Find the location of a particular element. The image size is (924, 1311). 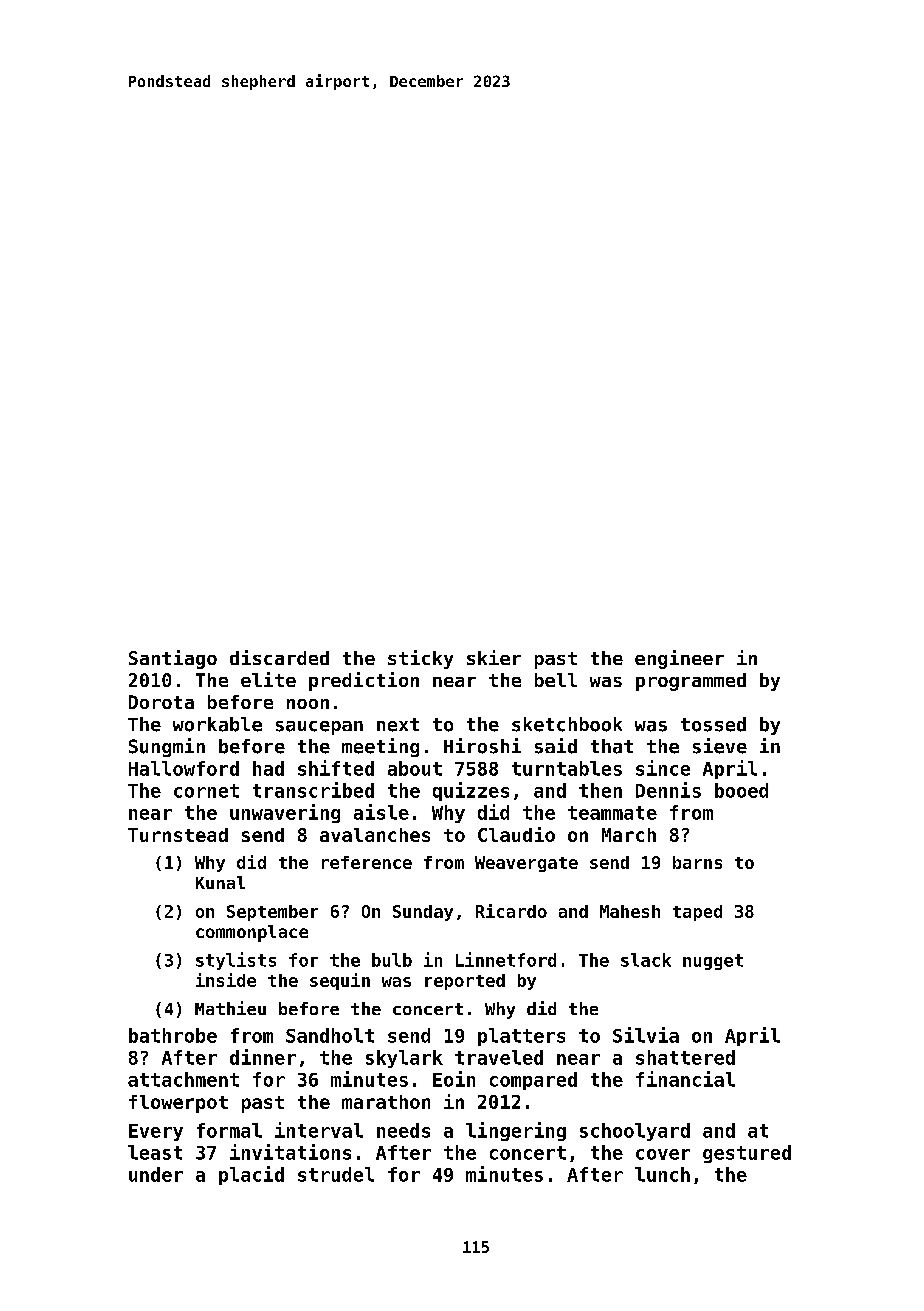

saucepan is located at coordinates (319, 728).
